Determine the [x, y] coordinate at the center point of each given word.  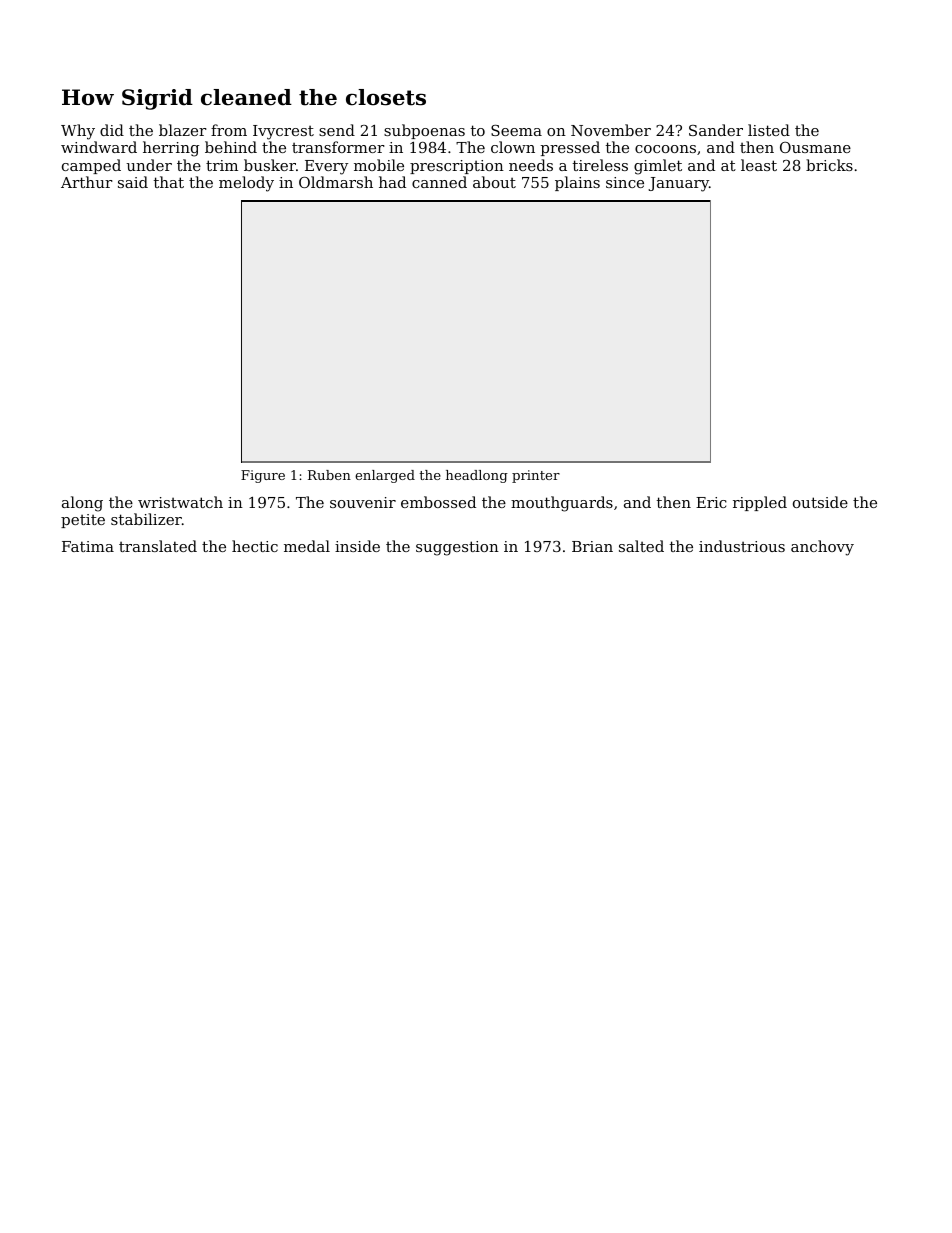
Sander [716, 130]
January [678, 184]
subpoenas [424, 131]
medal [307, 546]
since [625, 182]
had [392, 182]
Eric [711, 502]
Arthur [87, 182]
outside [820, 502]
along [82, 504]
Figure [263, 476]
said [133, 182]
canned [439, 182]
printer [536, 476]
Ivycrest [283, 132]
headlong [477, 476]
